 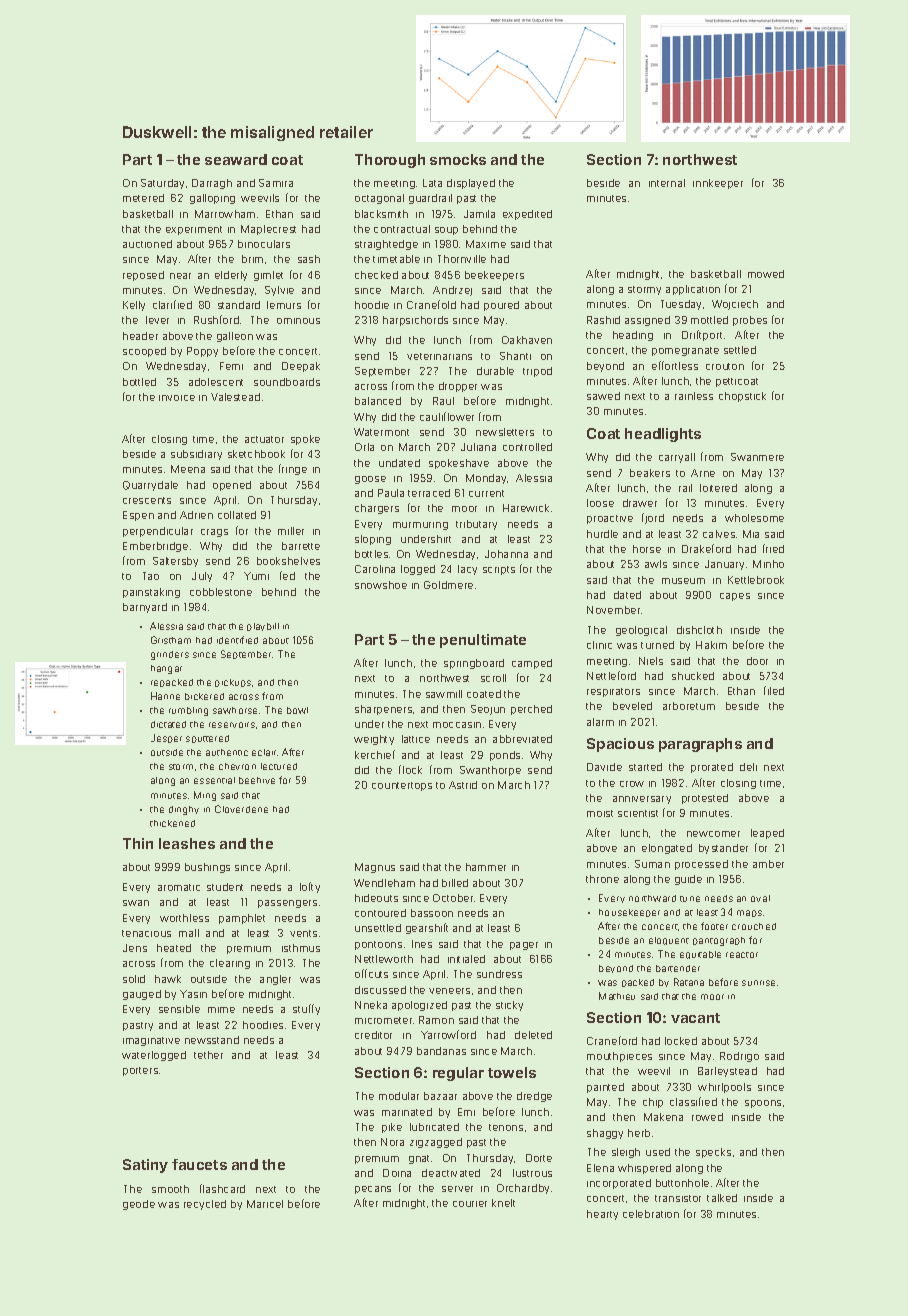 What do you see at coordinates (448, 585) in the image?
I see `Goldmere` at bounding box center [448, 585].
